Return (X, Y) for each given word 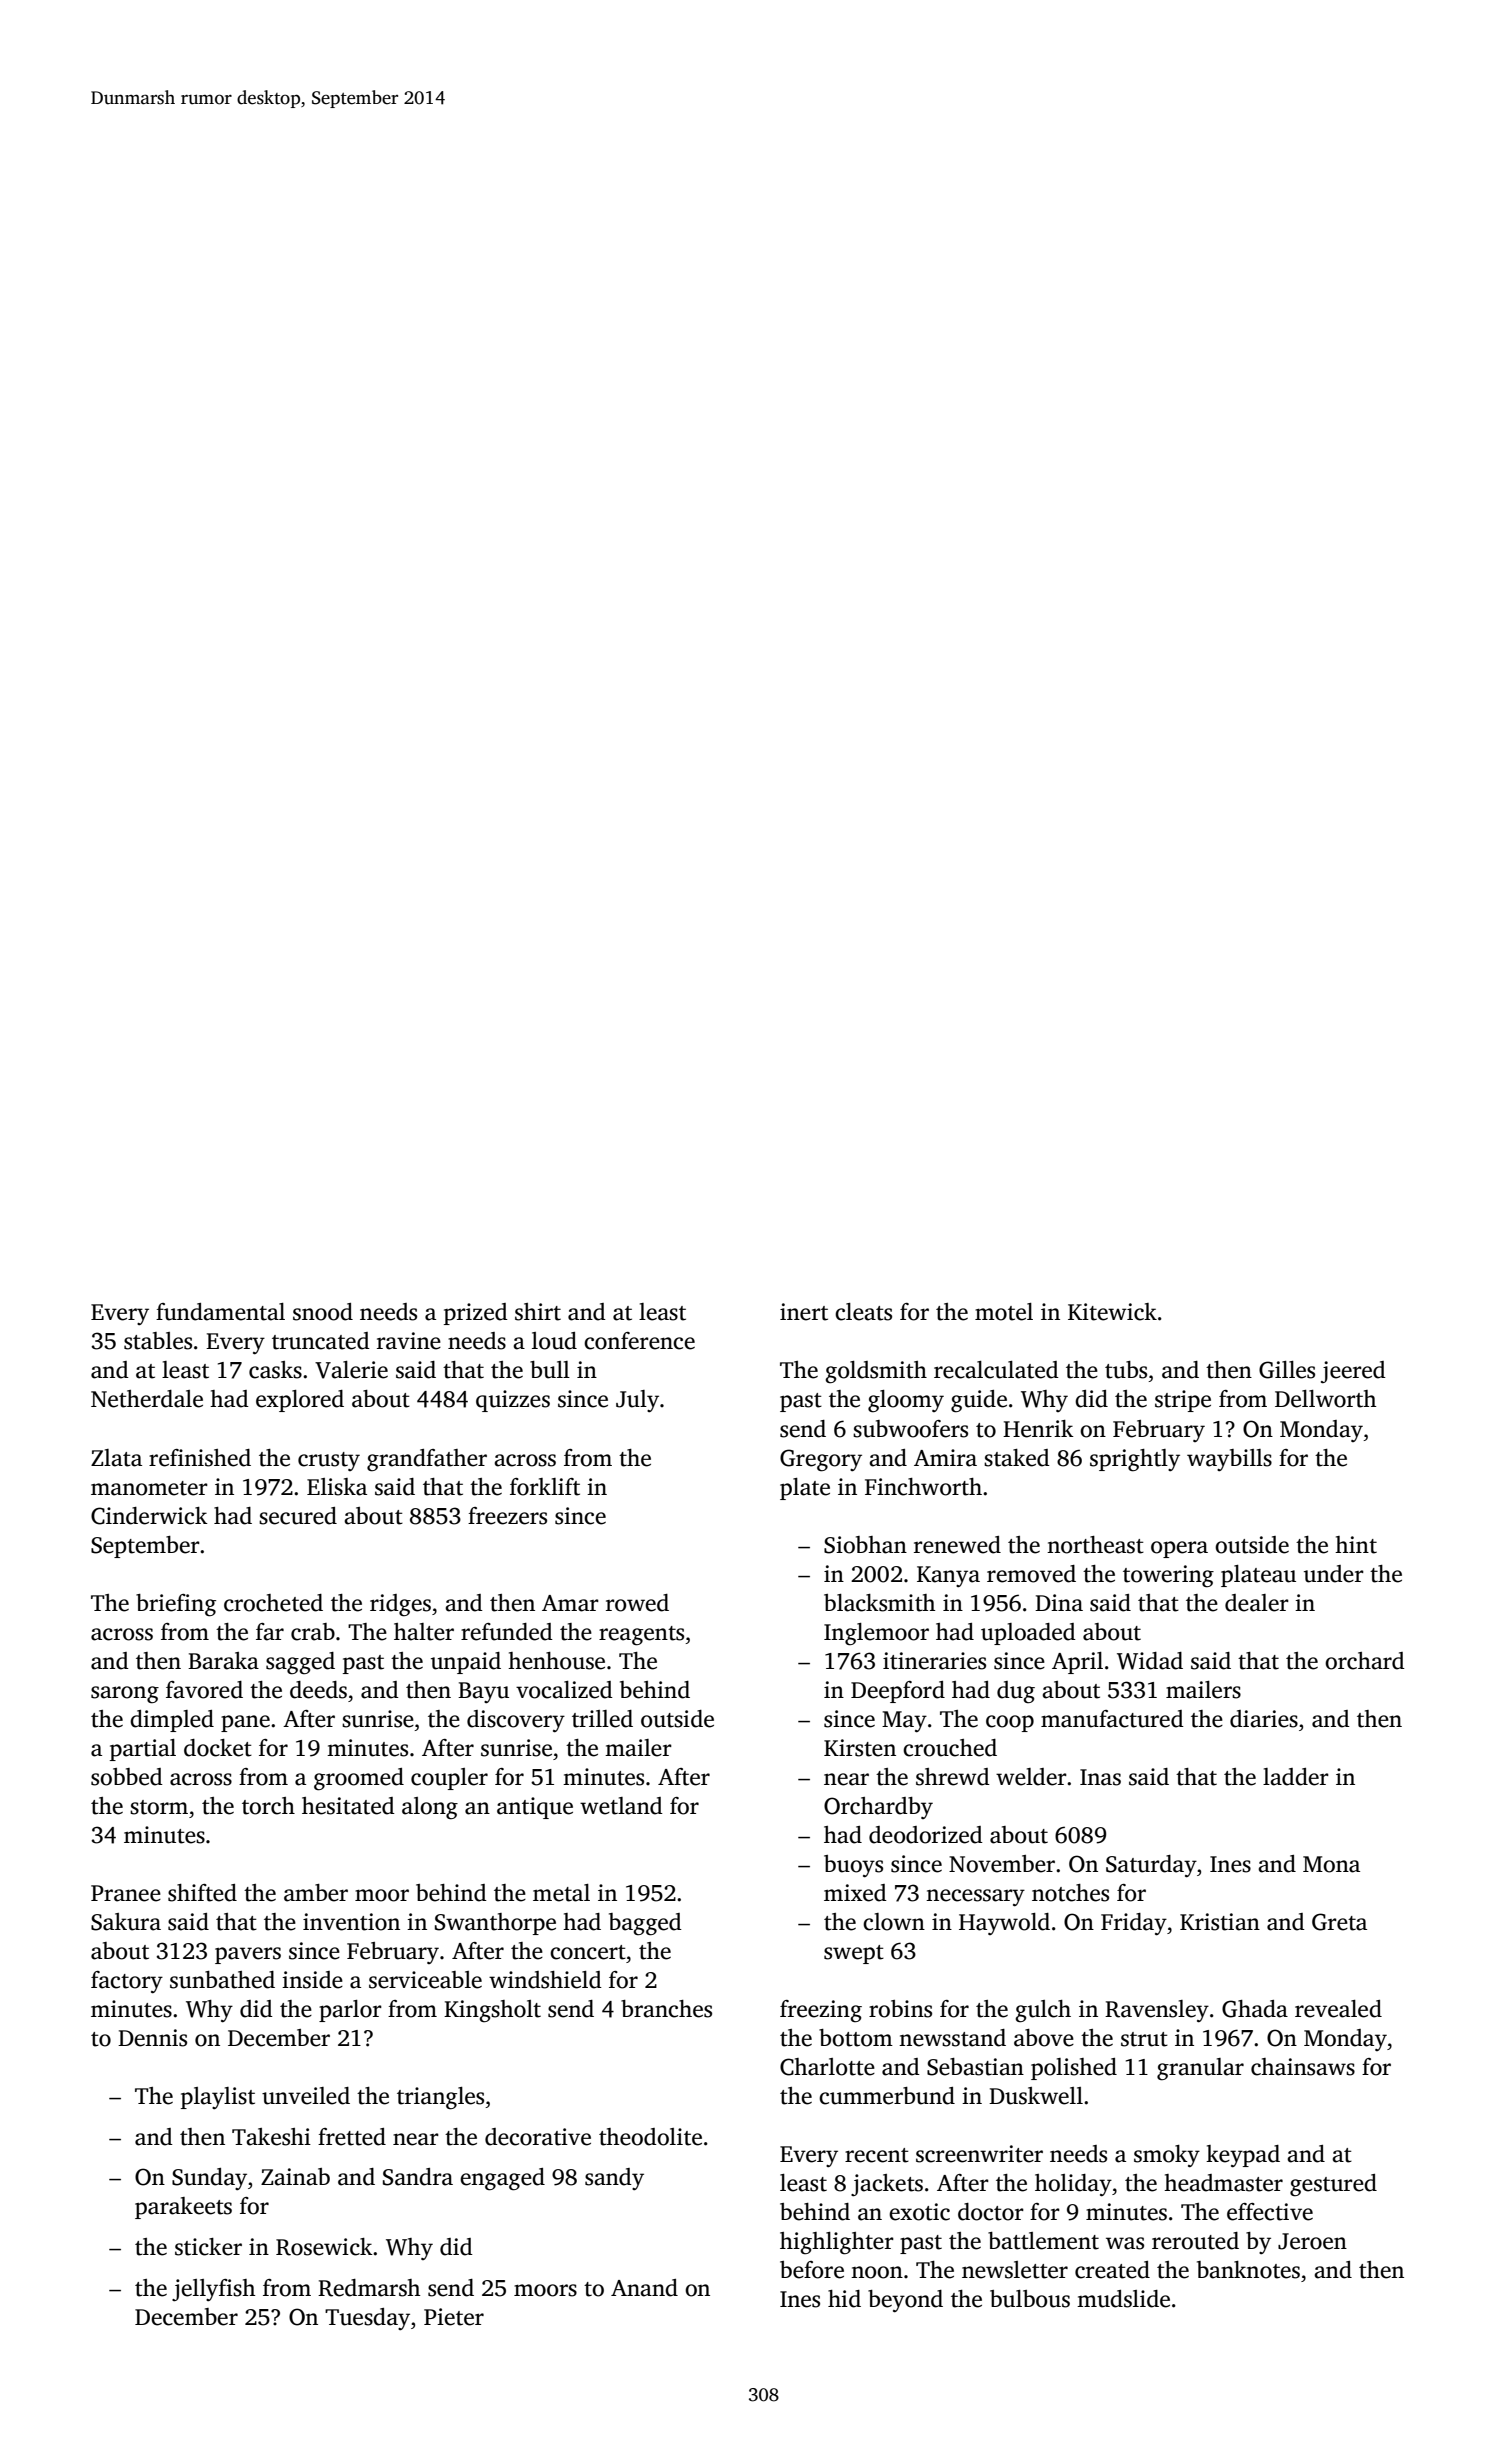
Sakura (126, 1922)
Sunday (209, 2179)
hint (1356, 1545)
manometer (149, 1488)
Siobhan (865, 1545)
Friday (1134, 1924)
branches (666, 2009)
